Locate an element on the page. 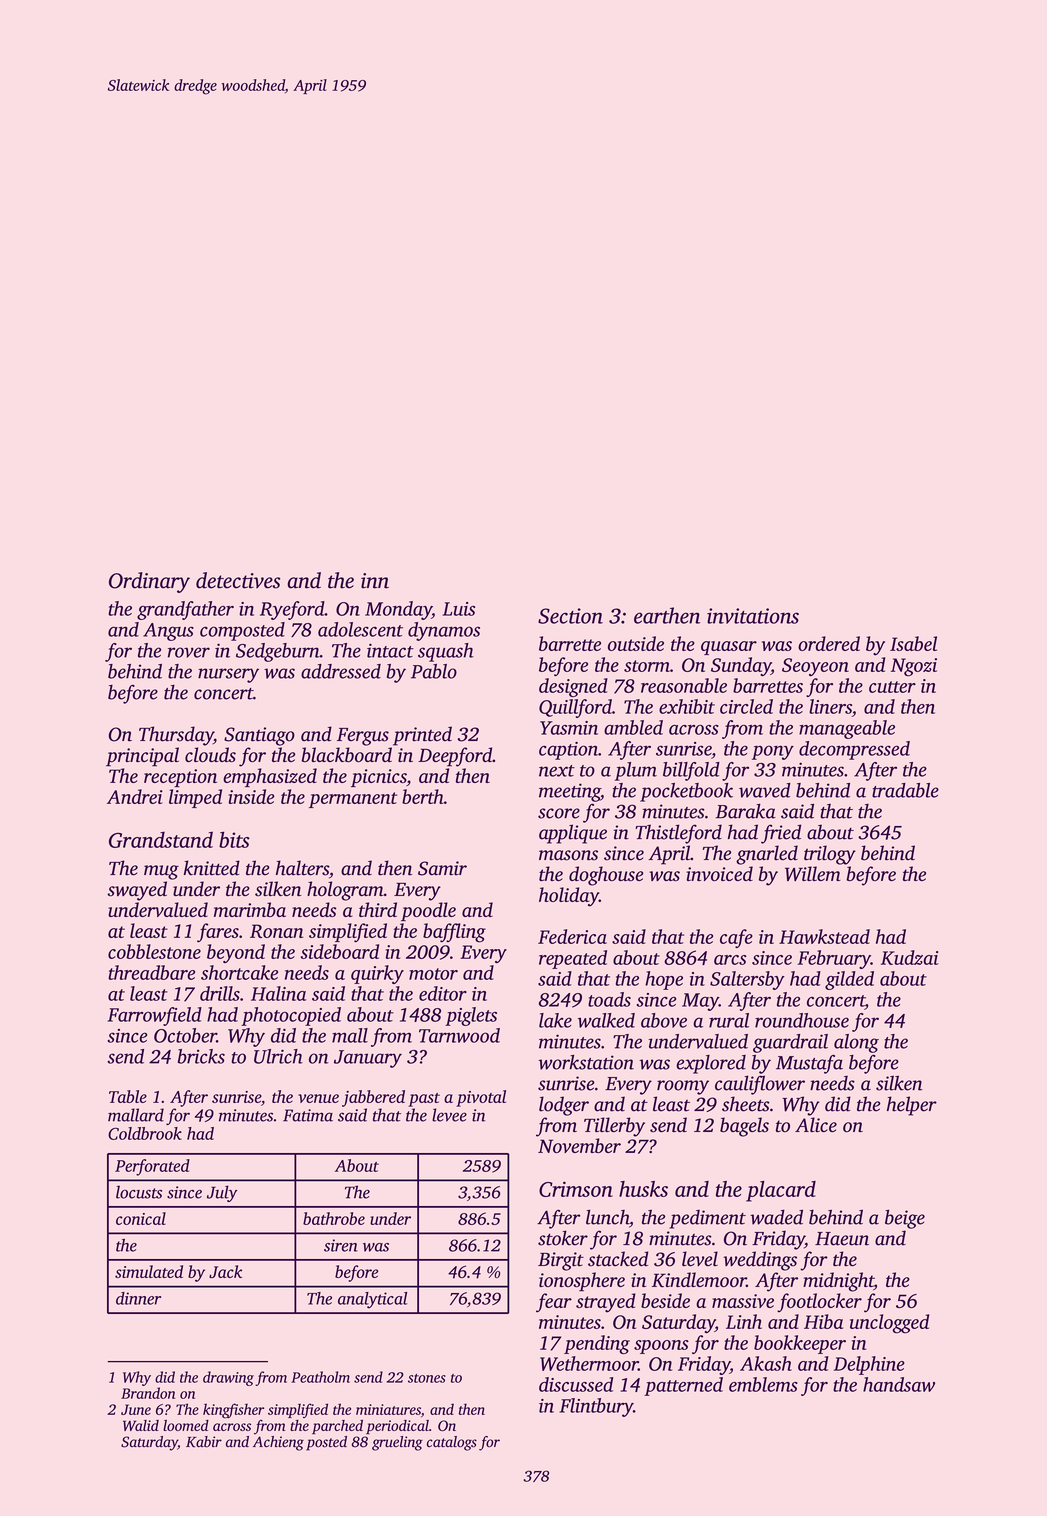 The image size is (1047, 1516). midnight is located at coordinates (838, 1282).
